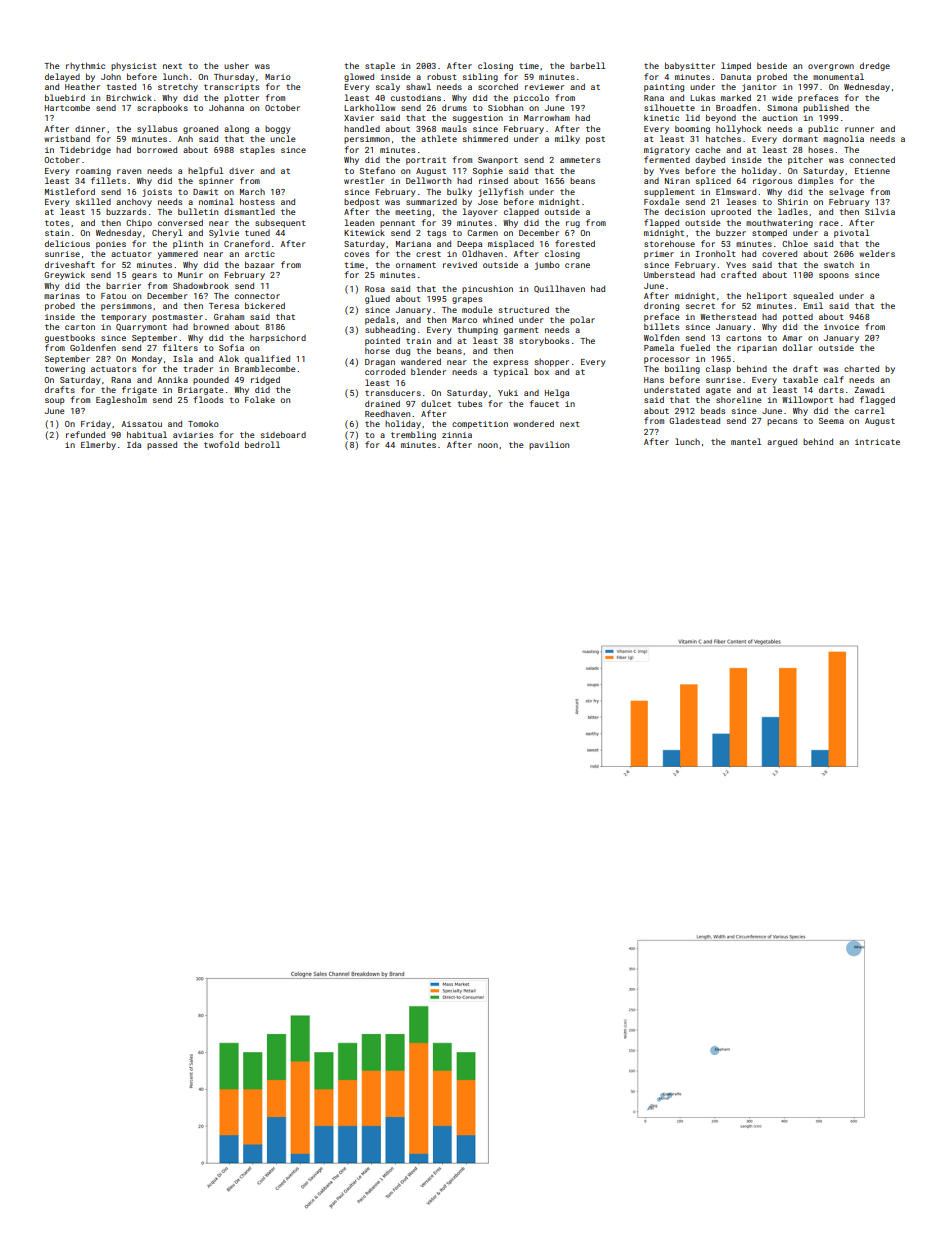 Image resolution: width=952 pixels, height=1233 pixels. What do you see at coordinates (549, 445) in the page?
I see `pavilion` at bounding box center [549, 445].
